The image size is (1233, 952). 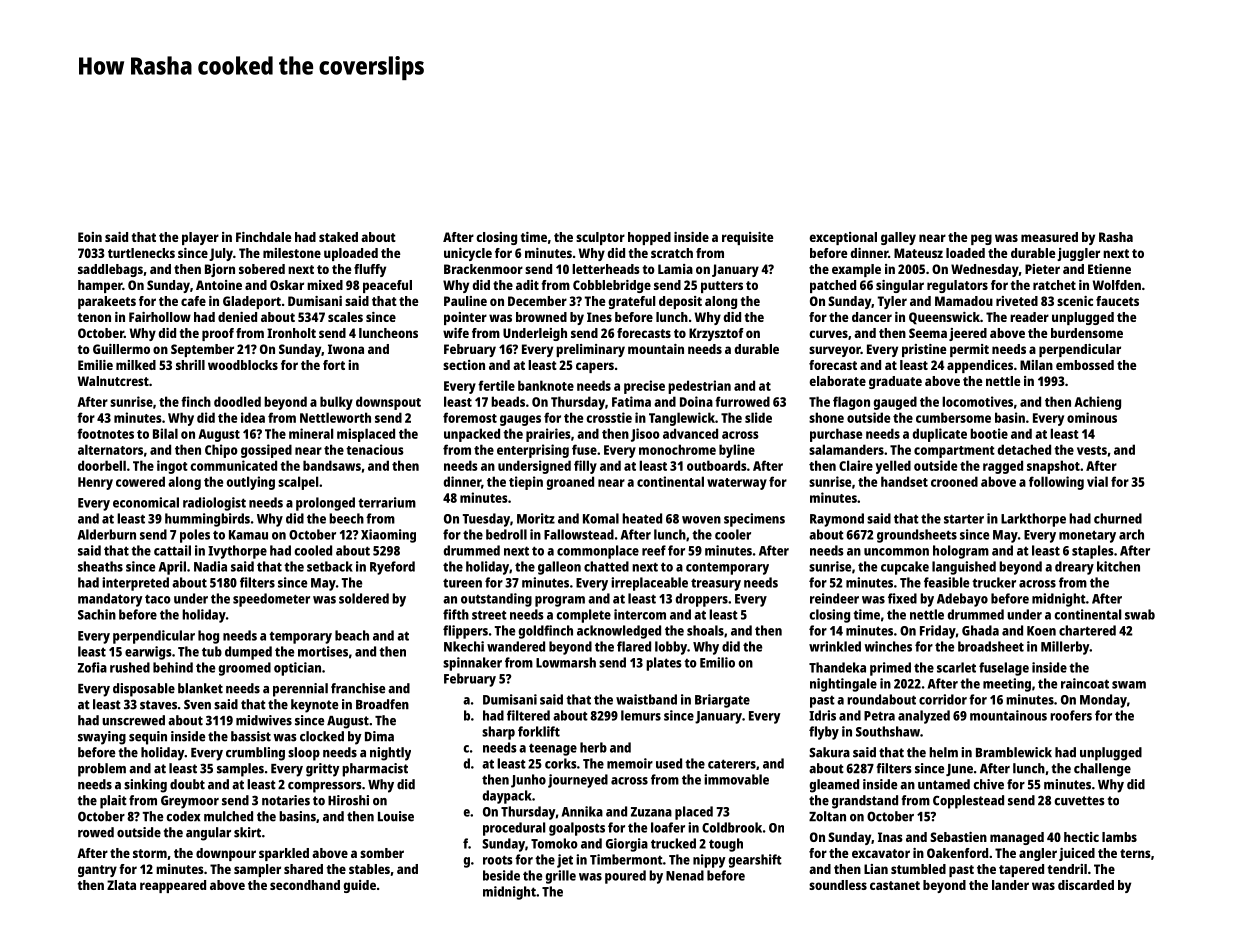 What do you see at coordinates (1085, 683) in the screenshot?
I see `raincoat` at bounding box center [1085, 683].
